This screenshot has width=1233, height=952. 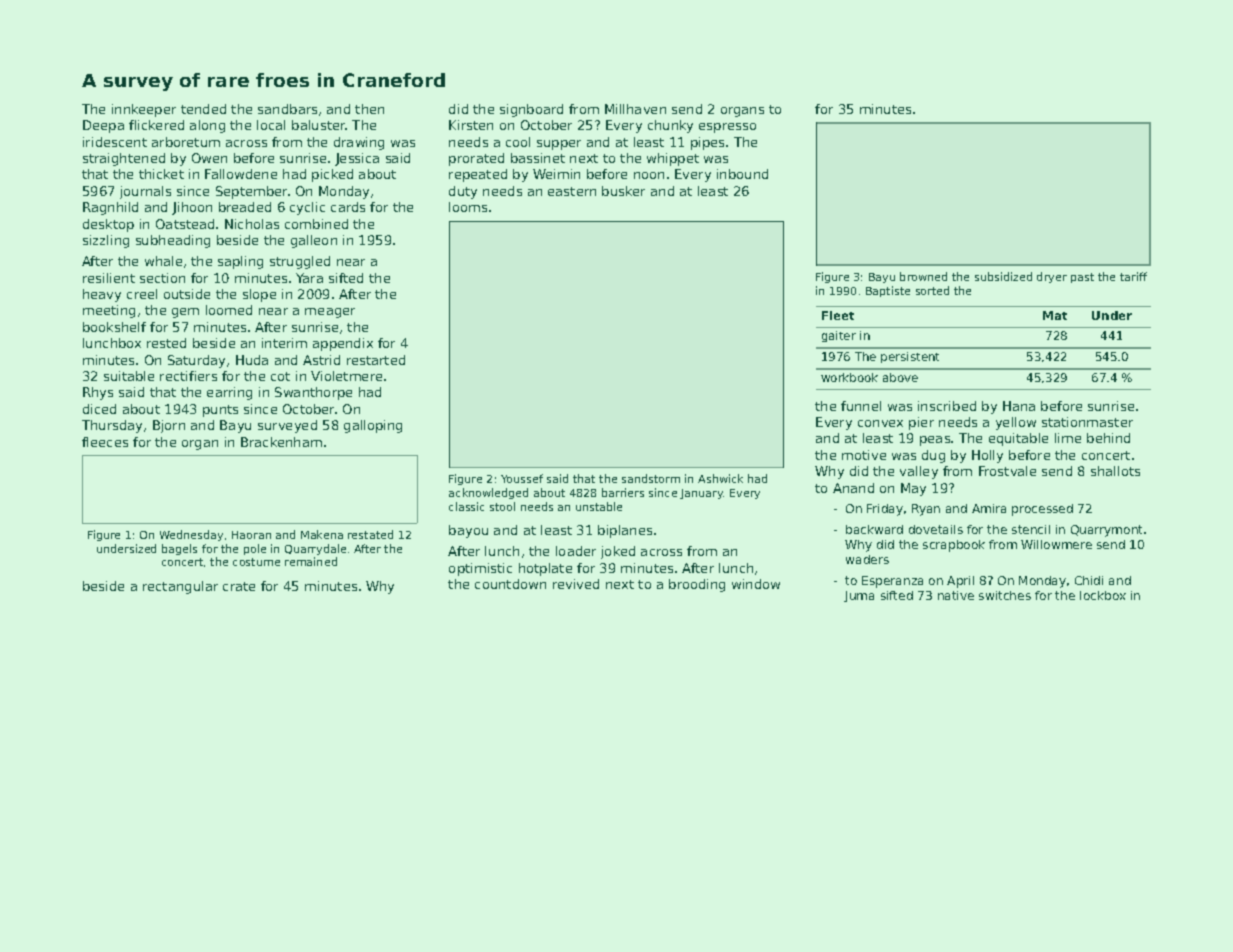 I want to click on rectangular, so click(x=180, y=587).
